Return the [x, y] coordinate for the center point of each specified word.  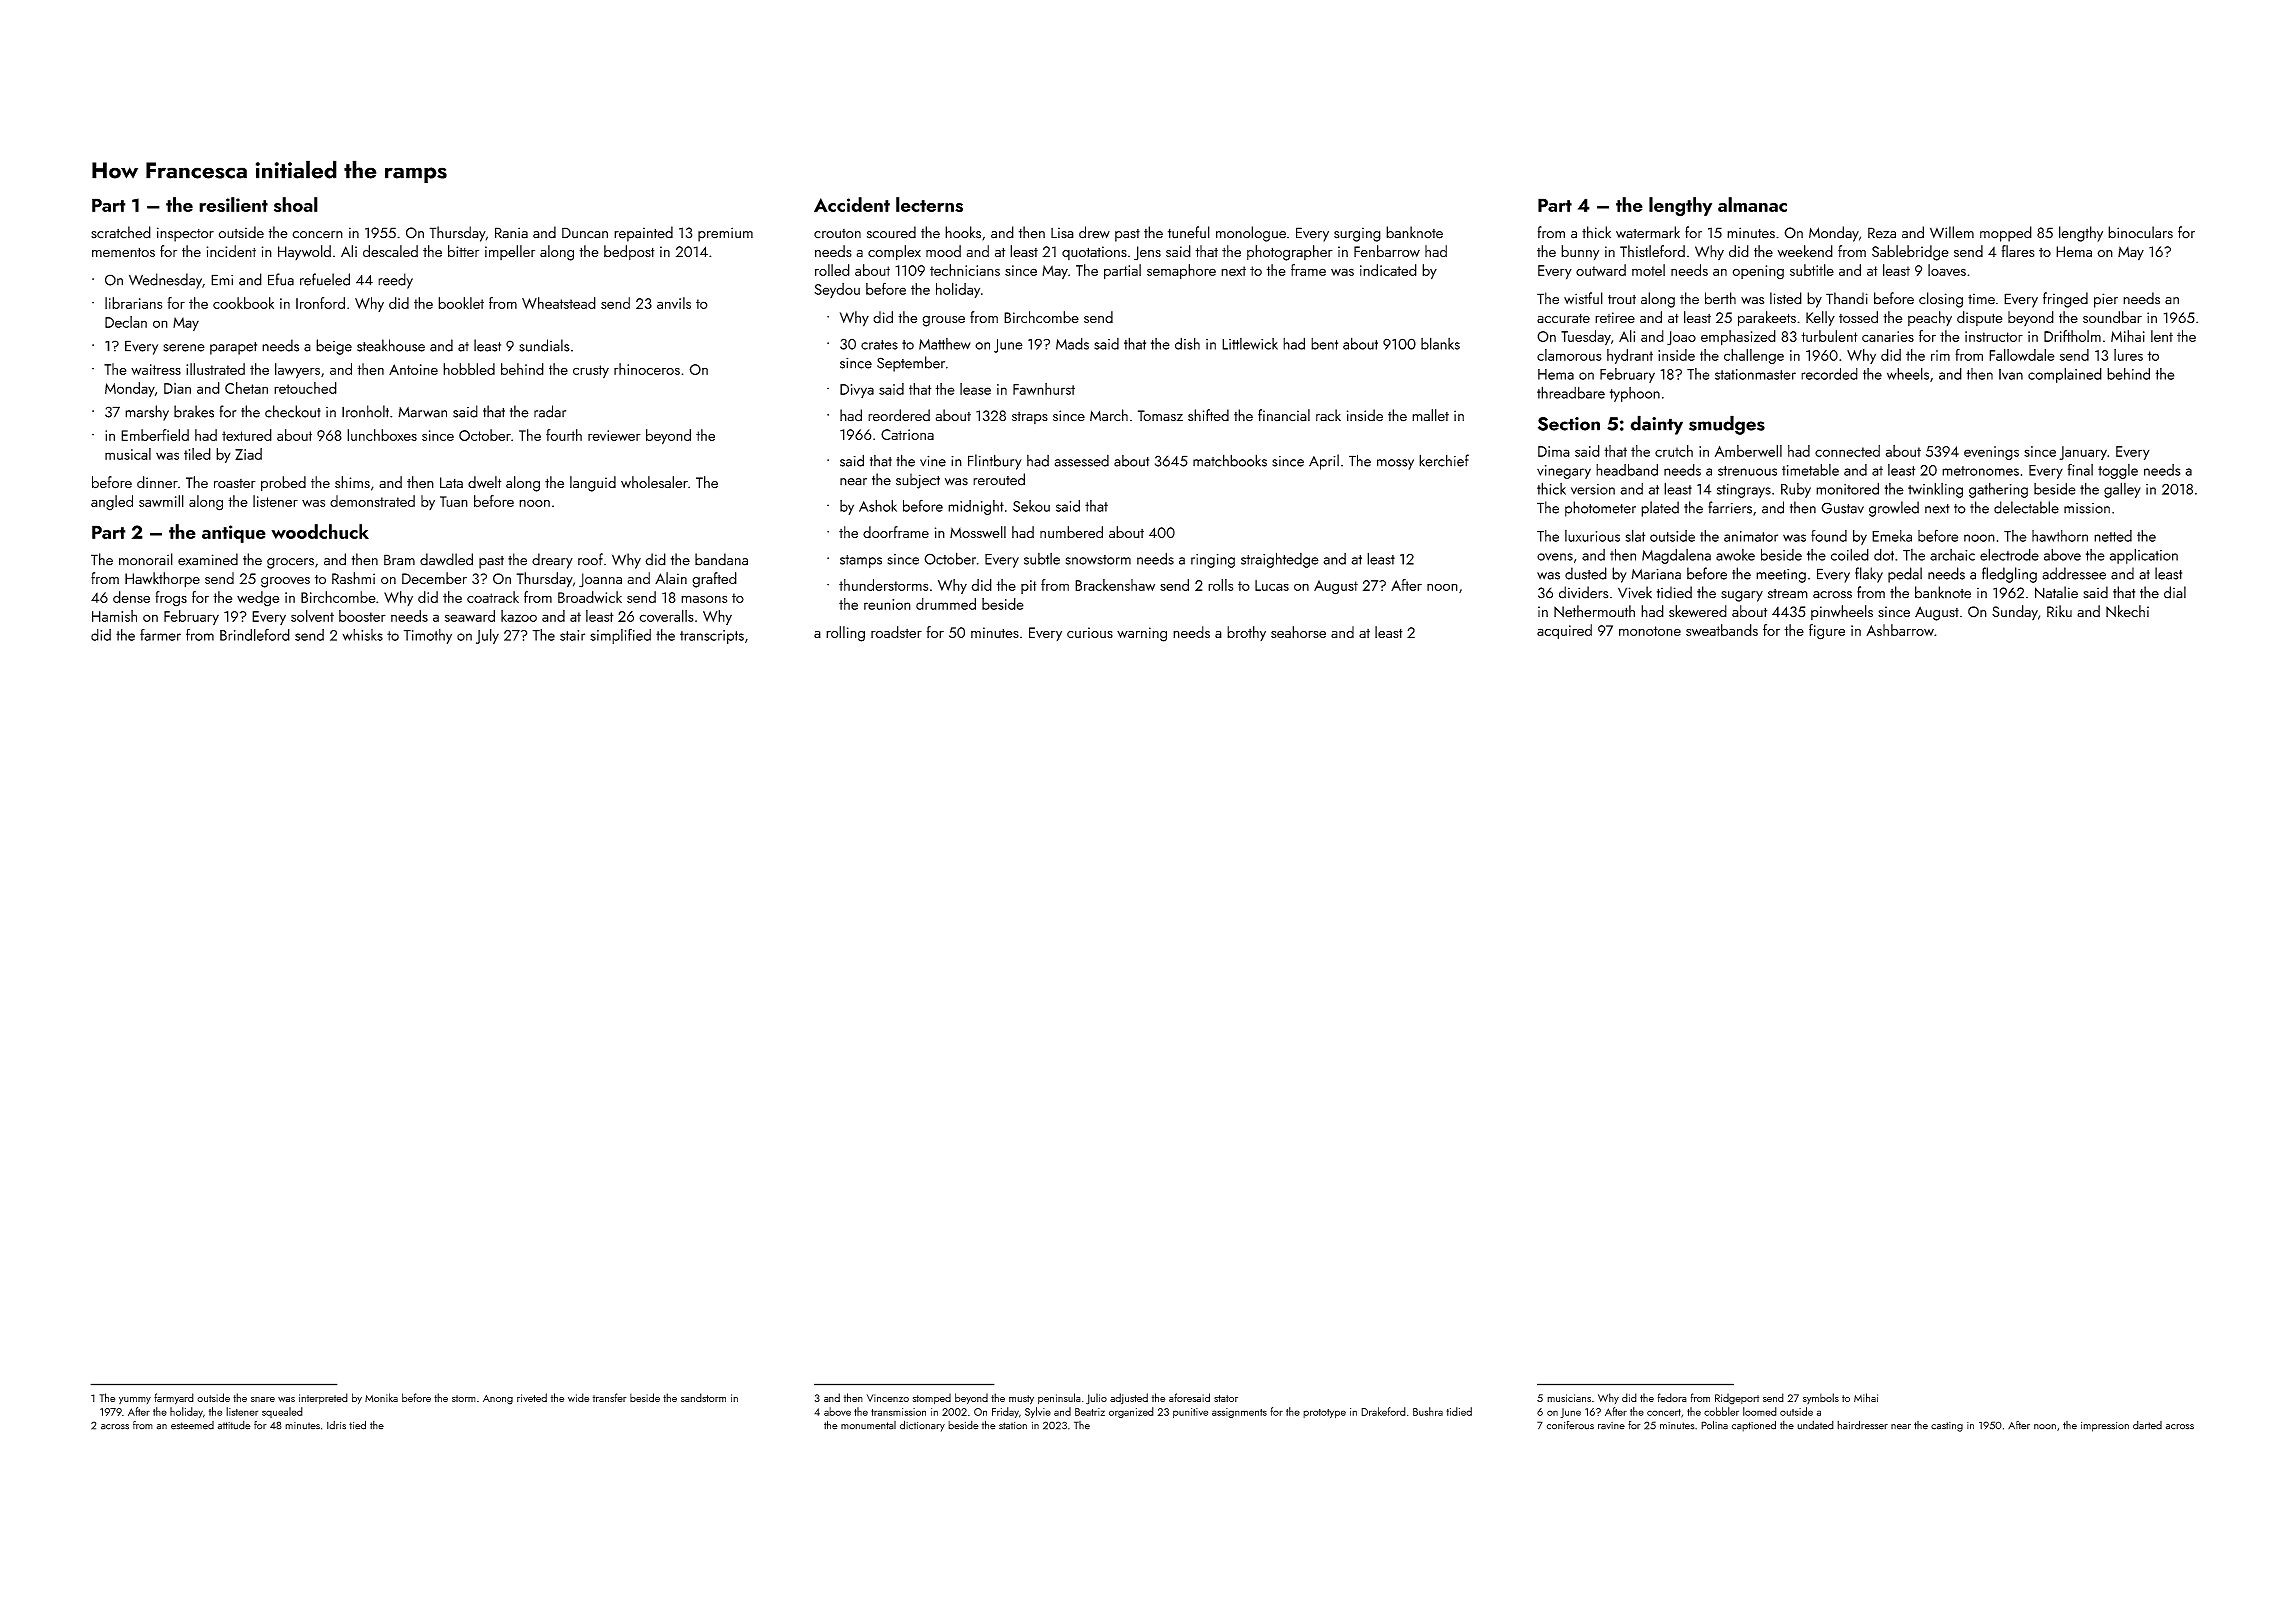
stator [1226, 1398]
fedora [1672, 1397]
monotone [1650, 631]
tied [357, 1425]
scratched [121, 232]
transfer [610, 1397]
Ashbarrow [1900, 630]
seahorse [1298, 632]
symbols [1821, 1398]
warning [1142, 634]
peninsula [1059, 1398]
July [487, 636]
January [2083, 453]
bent [1324, 344]
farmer [160, 635]
